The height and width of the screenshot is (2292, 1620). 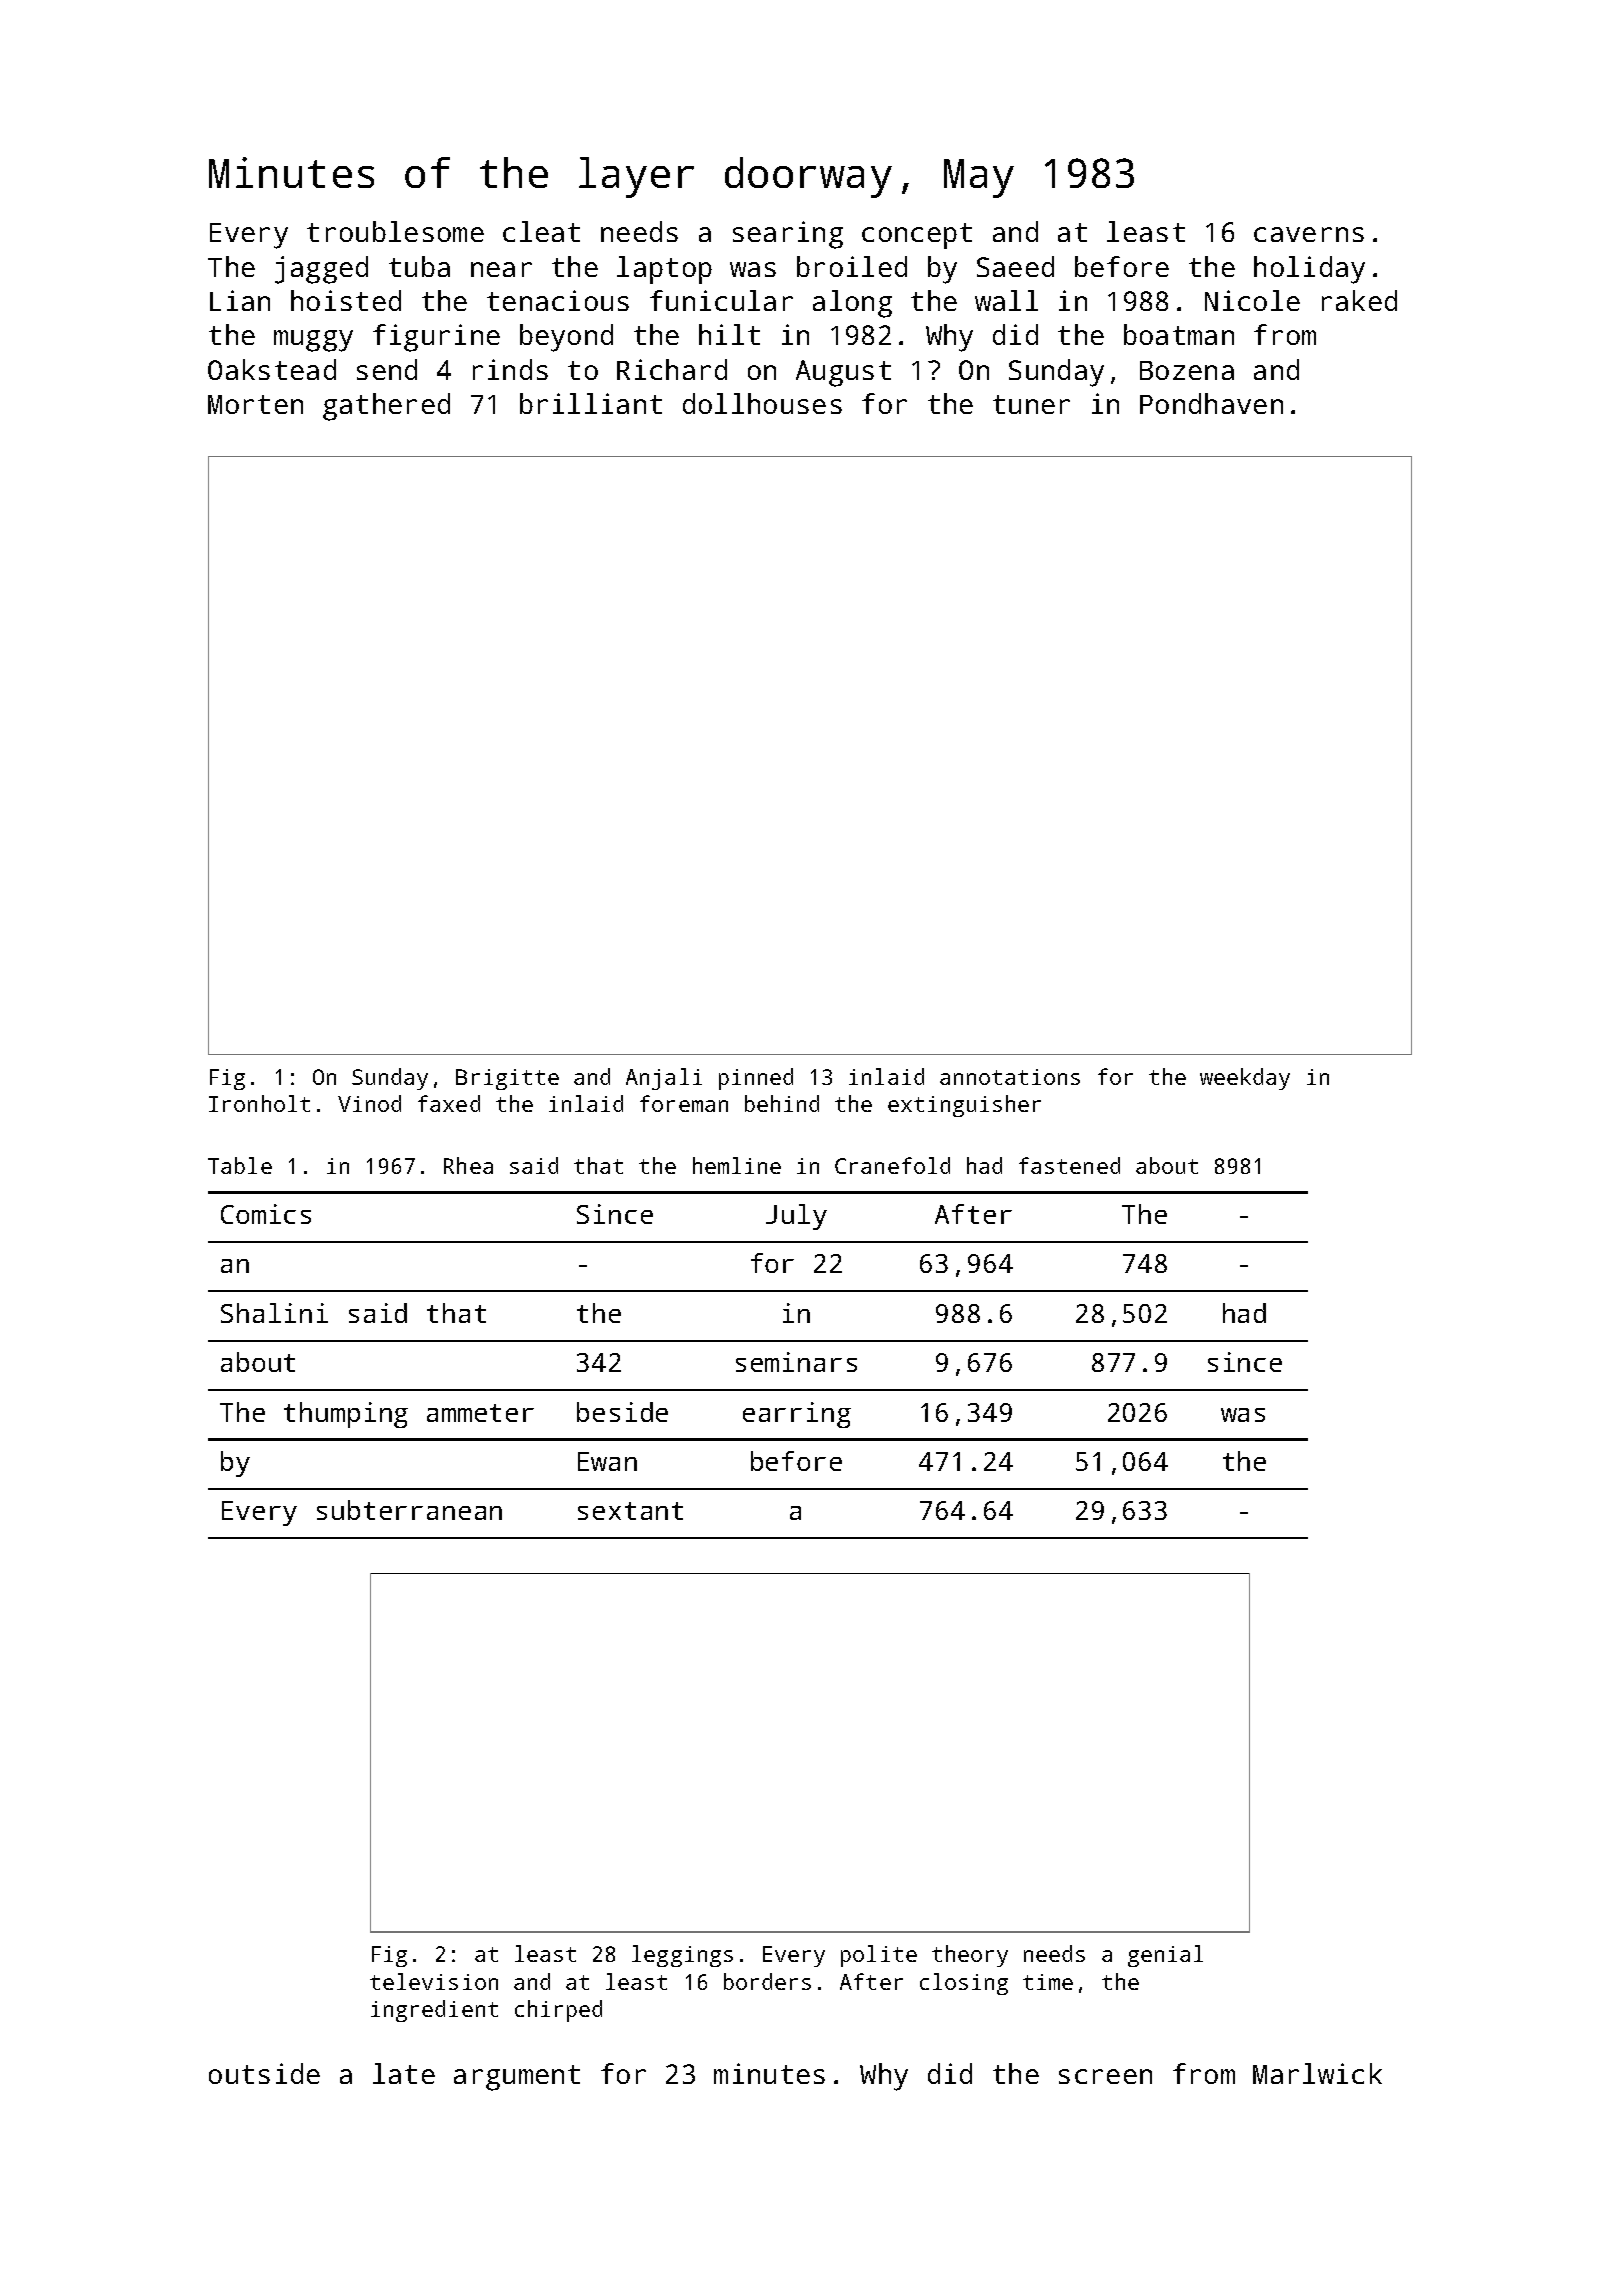 What do you see at coordinates (264, 2073) in the screenshot?
I see `outside` at bounding box center [264, 2073].
